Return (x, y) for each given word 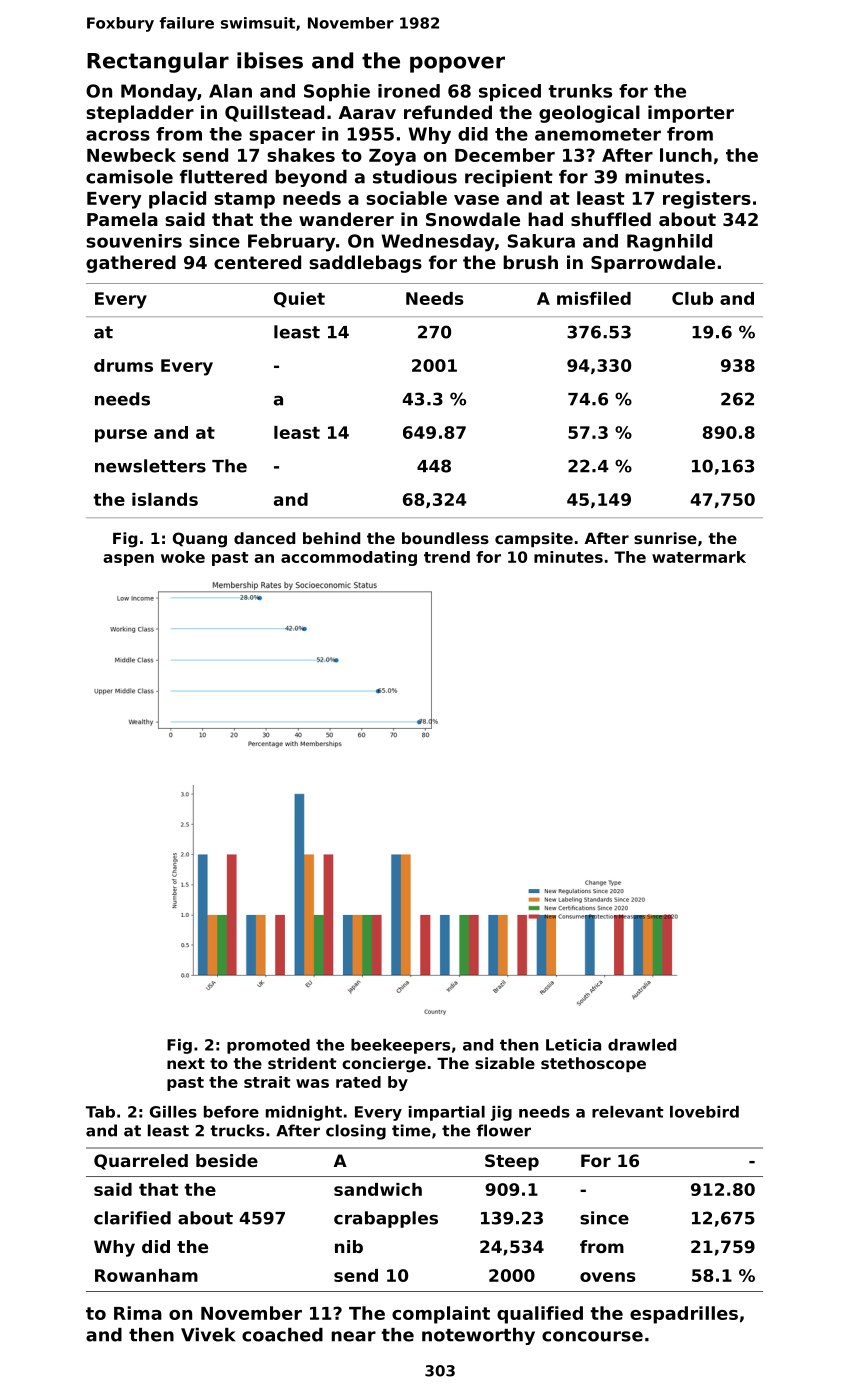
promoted (268, 1046)
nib (349, 1246)
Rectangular (158, 62)
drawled (642, 1045)
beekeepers (400, 1046)
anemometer (598, 134)
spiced (510, 92)
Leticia (573, 1045)
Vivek (208, 1335)
